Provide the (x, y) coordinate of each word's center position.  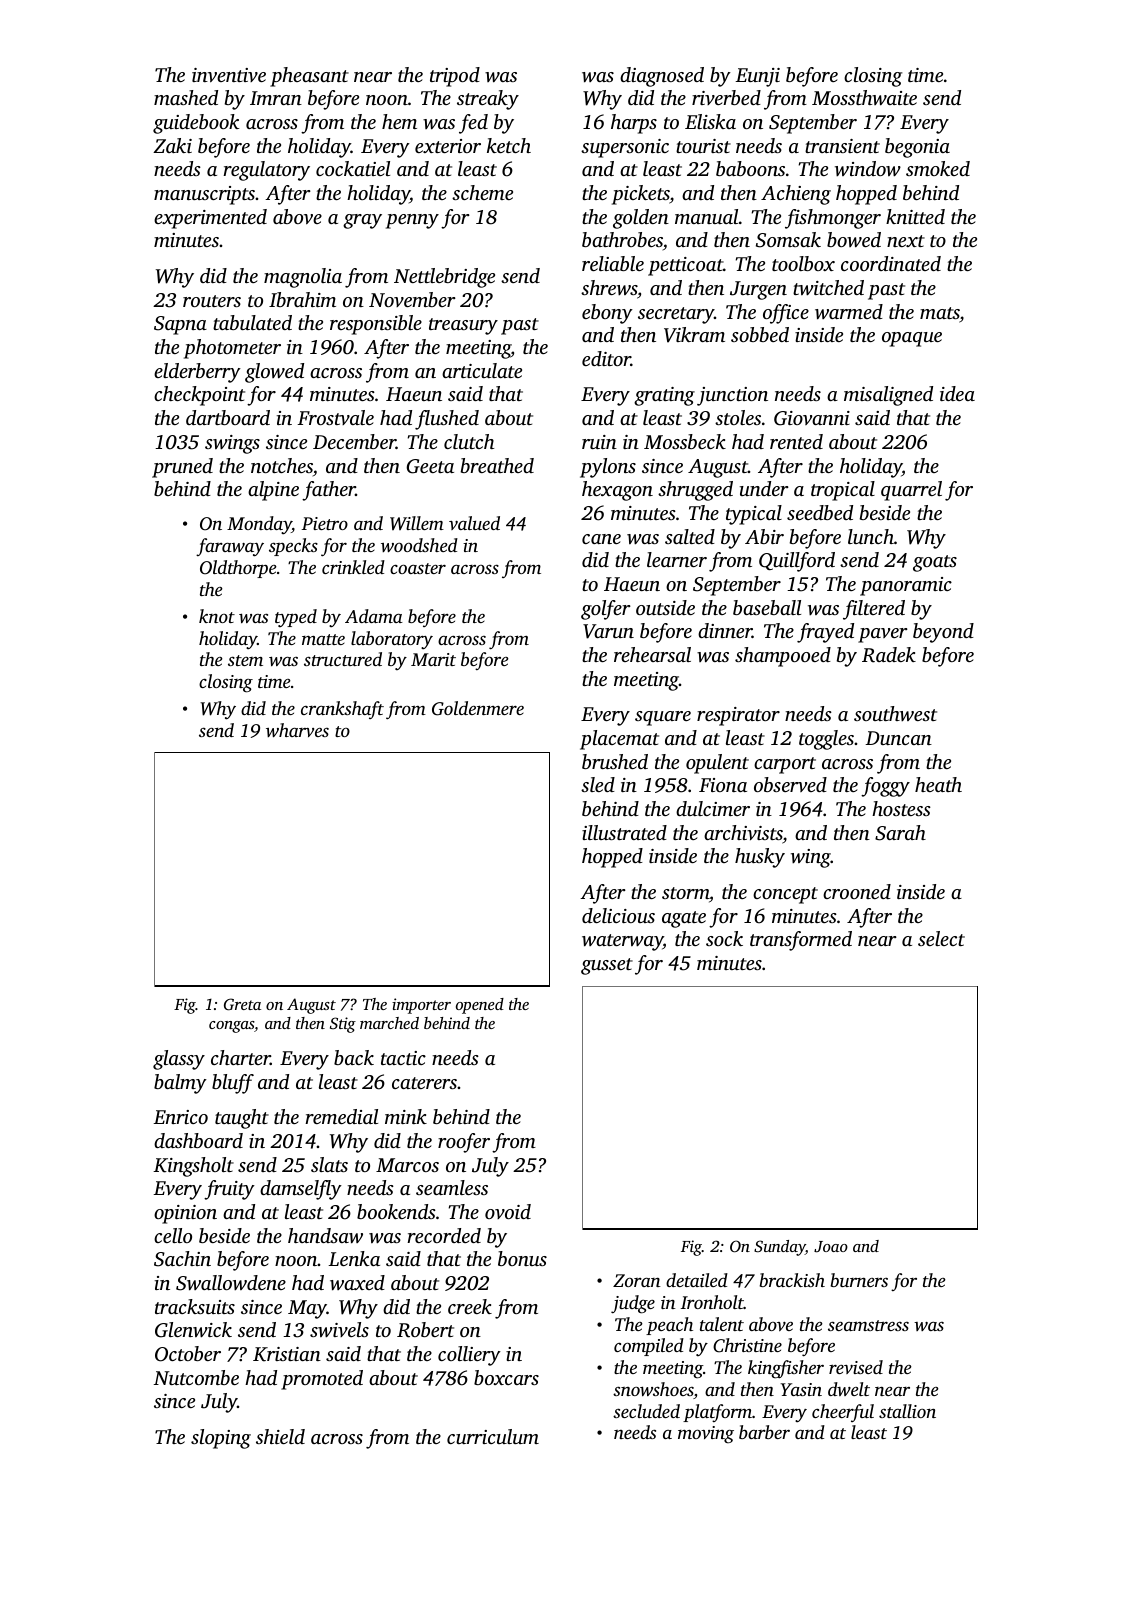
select (941, 938)
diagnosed (662, 77)
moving (706, 1435)
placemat (619, 740)
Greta (242, 1004)
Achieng (796, 195)
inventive (229, 75)
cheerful (843, 1413)
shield (280, 1436)
